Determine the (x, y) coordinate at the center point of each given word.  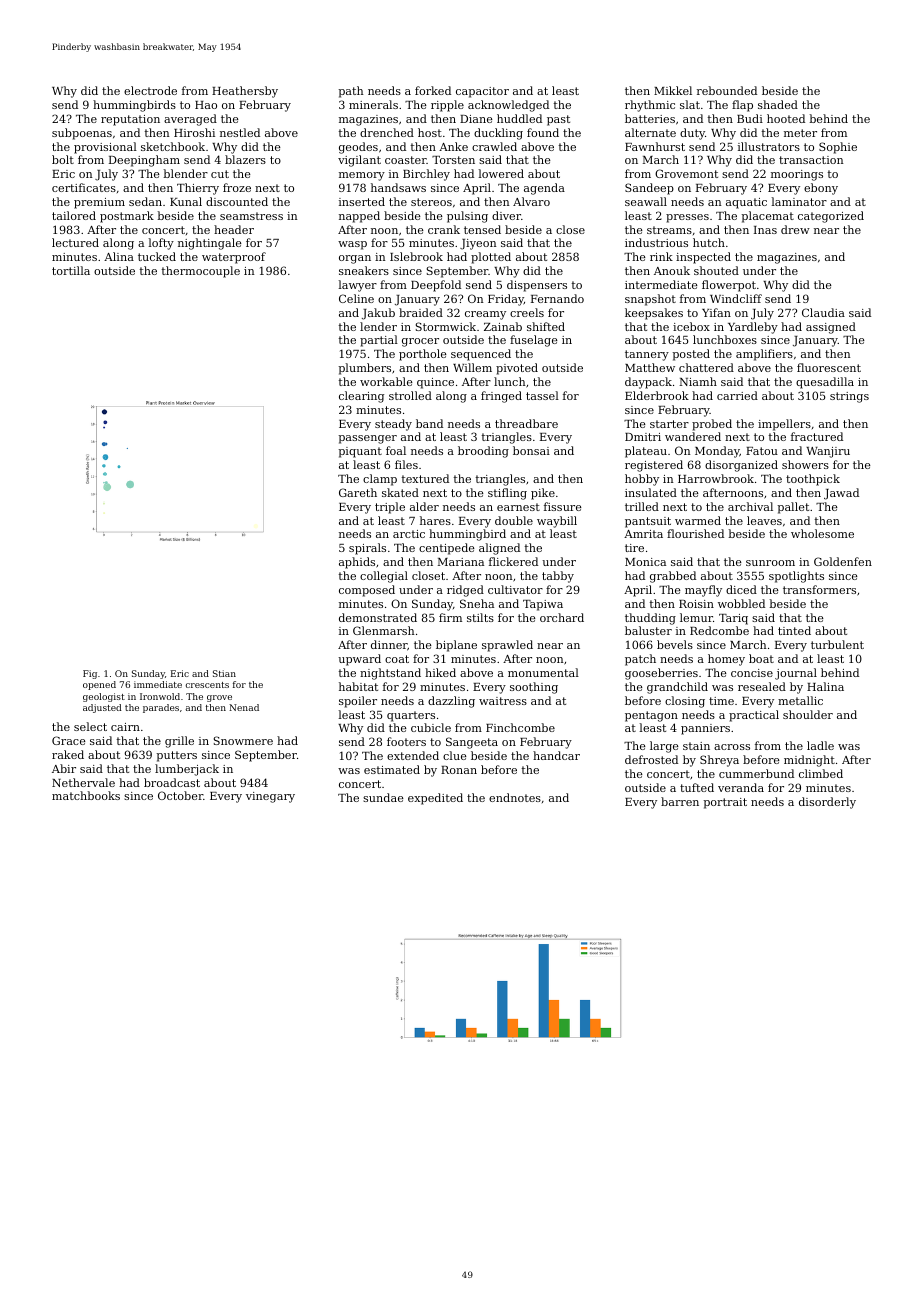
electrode (150, 90)
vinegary (270, 797)
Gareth (358, 492)
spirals (367, 549)
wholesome (822, 533)
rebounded (727, 90)
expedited (435, 799)
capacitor (482, 92)
